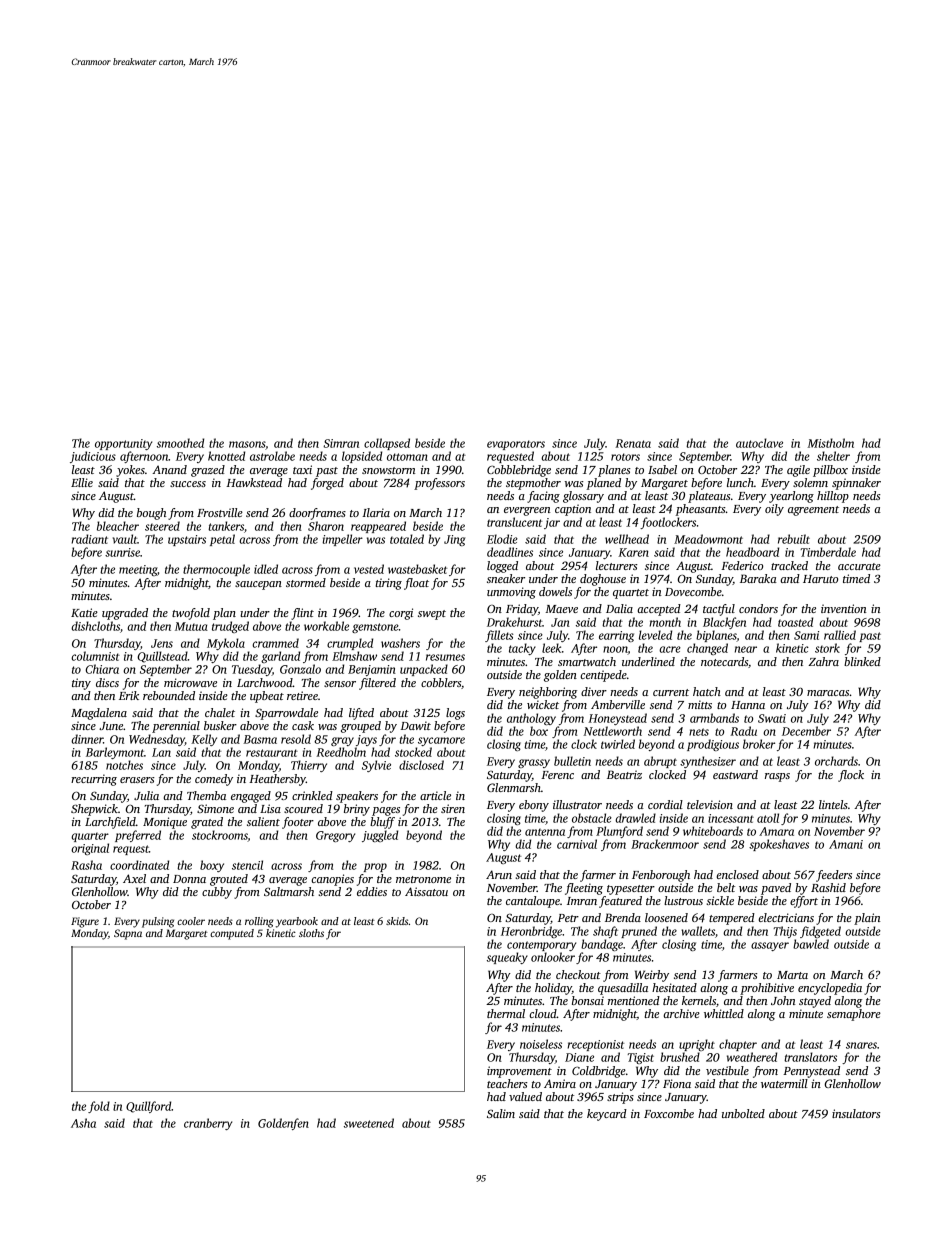  I want to click on ebony, so click(534, 806).
